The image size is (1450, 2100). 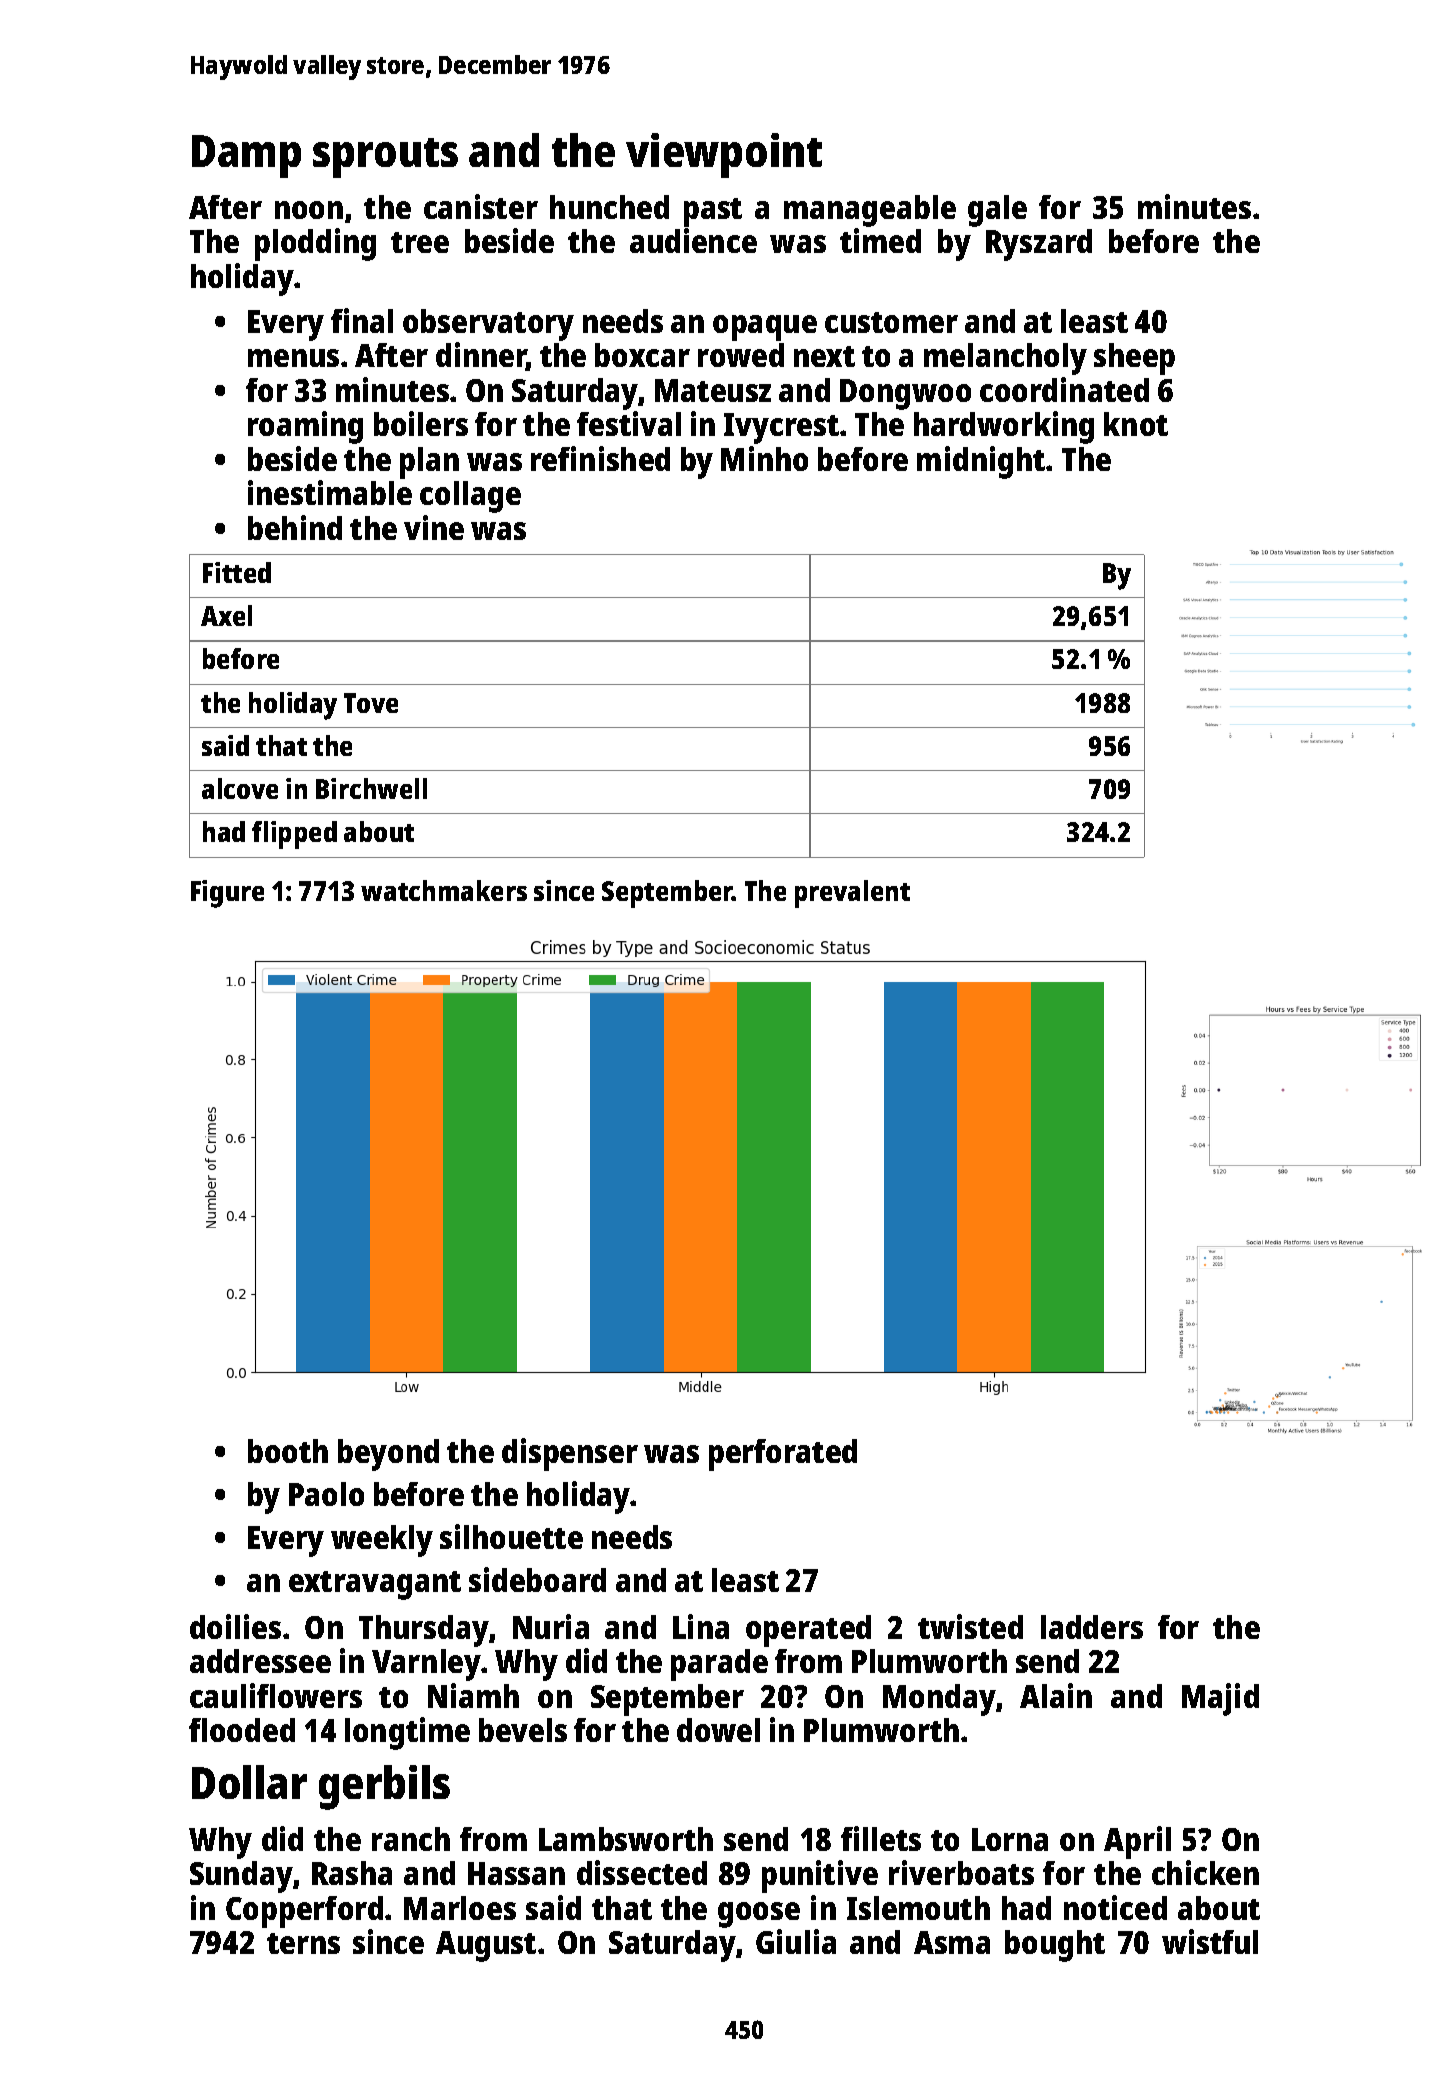 I want to click on knot, so click(x=1136, y=424).
